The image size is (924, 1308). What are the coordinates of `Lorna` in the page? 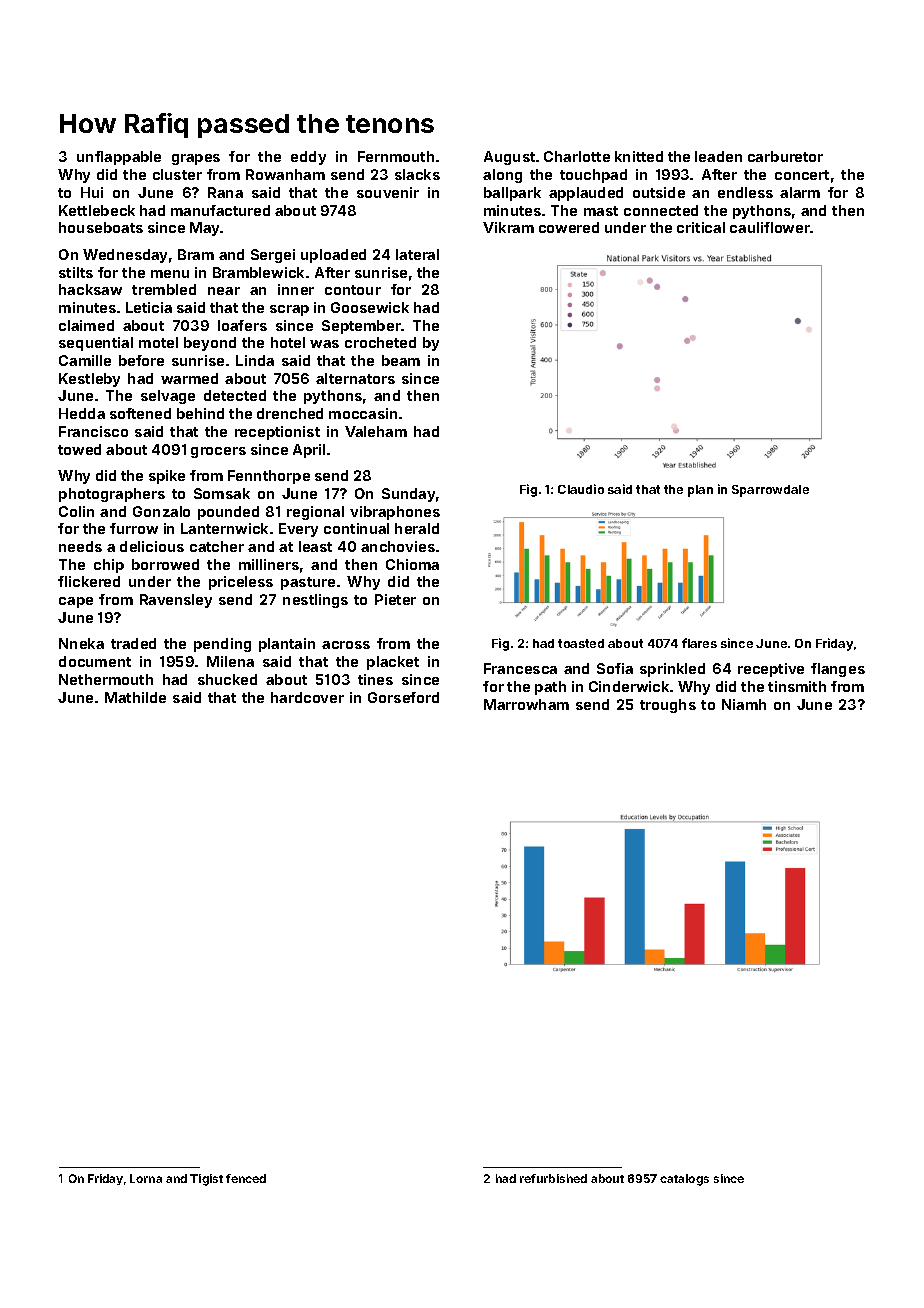 It's located at (146, 1178).
